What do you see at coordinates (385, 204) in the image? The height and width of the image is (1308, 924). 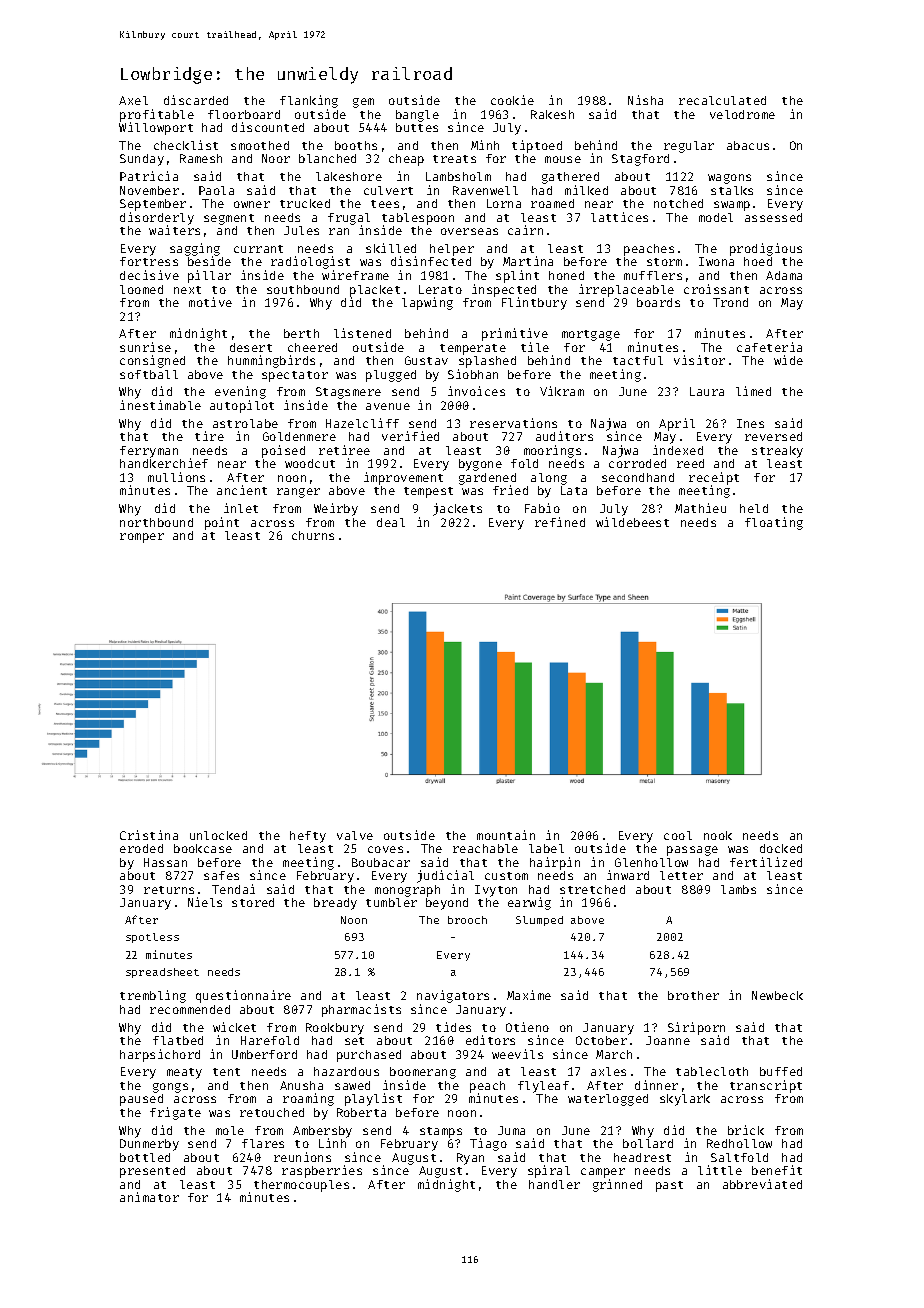 I see `tees` at bounding box center [385, 204].
